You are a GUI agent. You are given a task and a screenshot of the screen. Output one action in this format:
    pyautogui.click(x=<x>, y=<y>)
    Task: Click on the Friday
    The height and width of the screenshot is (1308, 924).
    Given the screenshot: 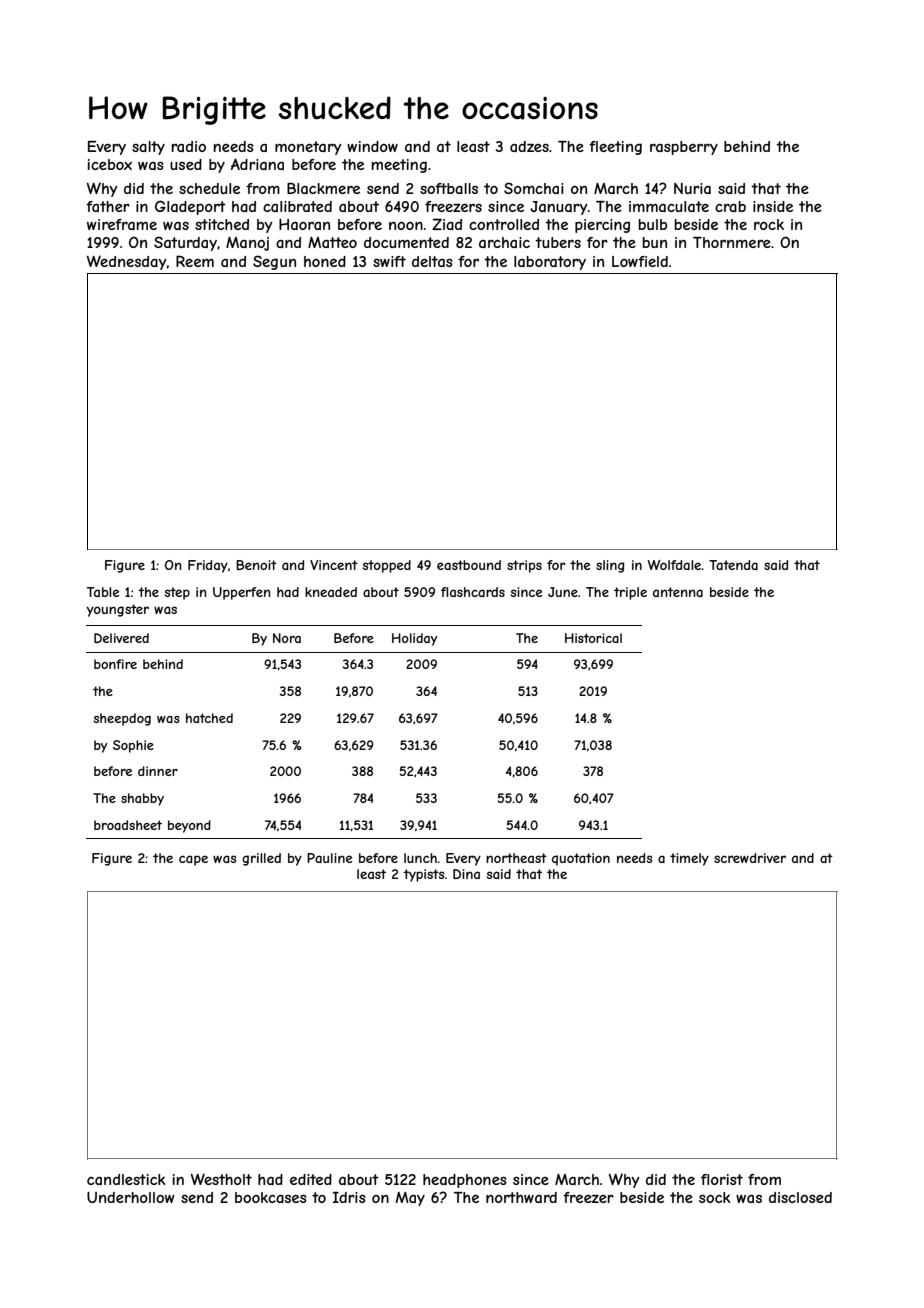 What is the action you would take?
    pyautogui.click(x=208, y=566)
